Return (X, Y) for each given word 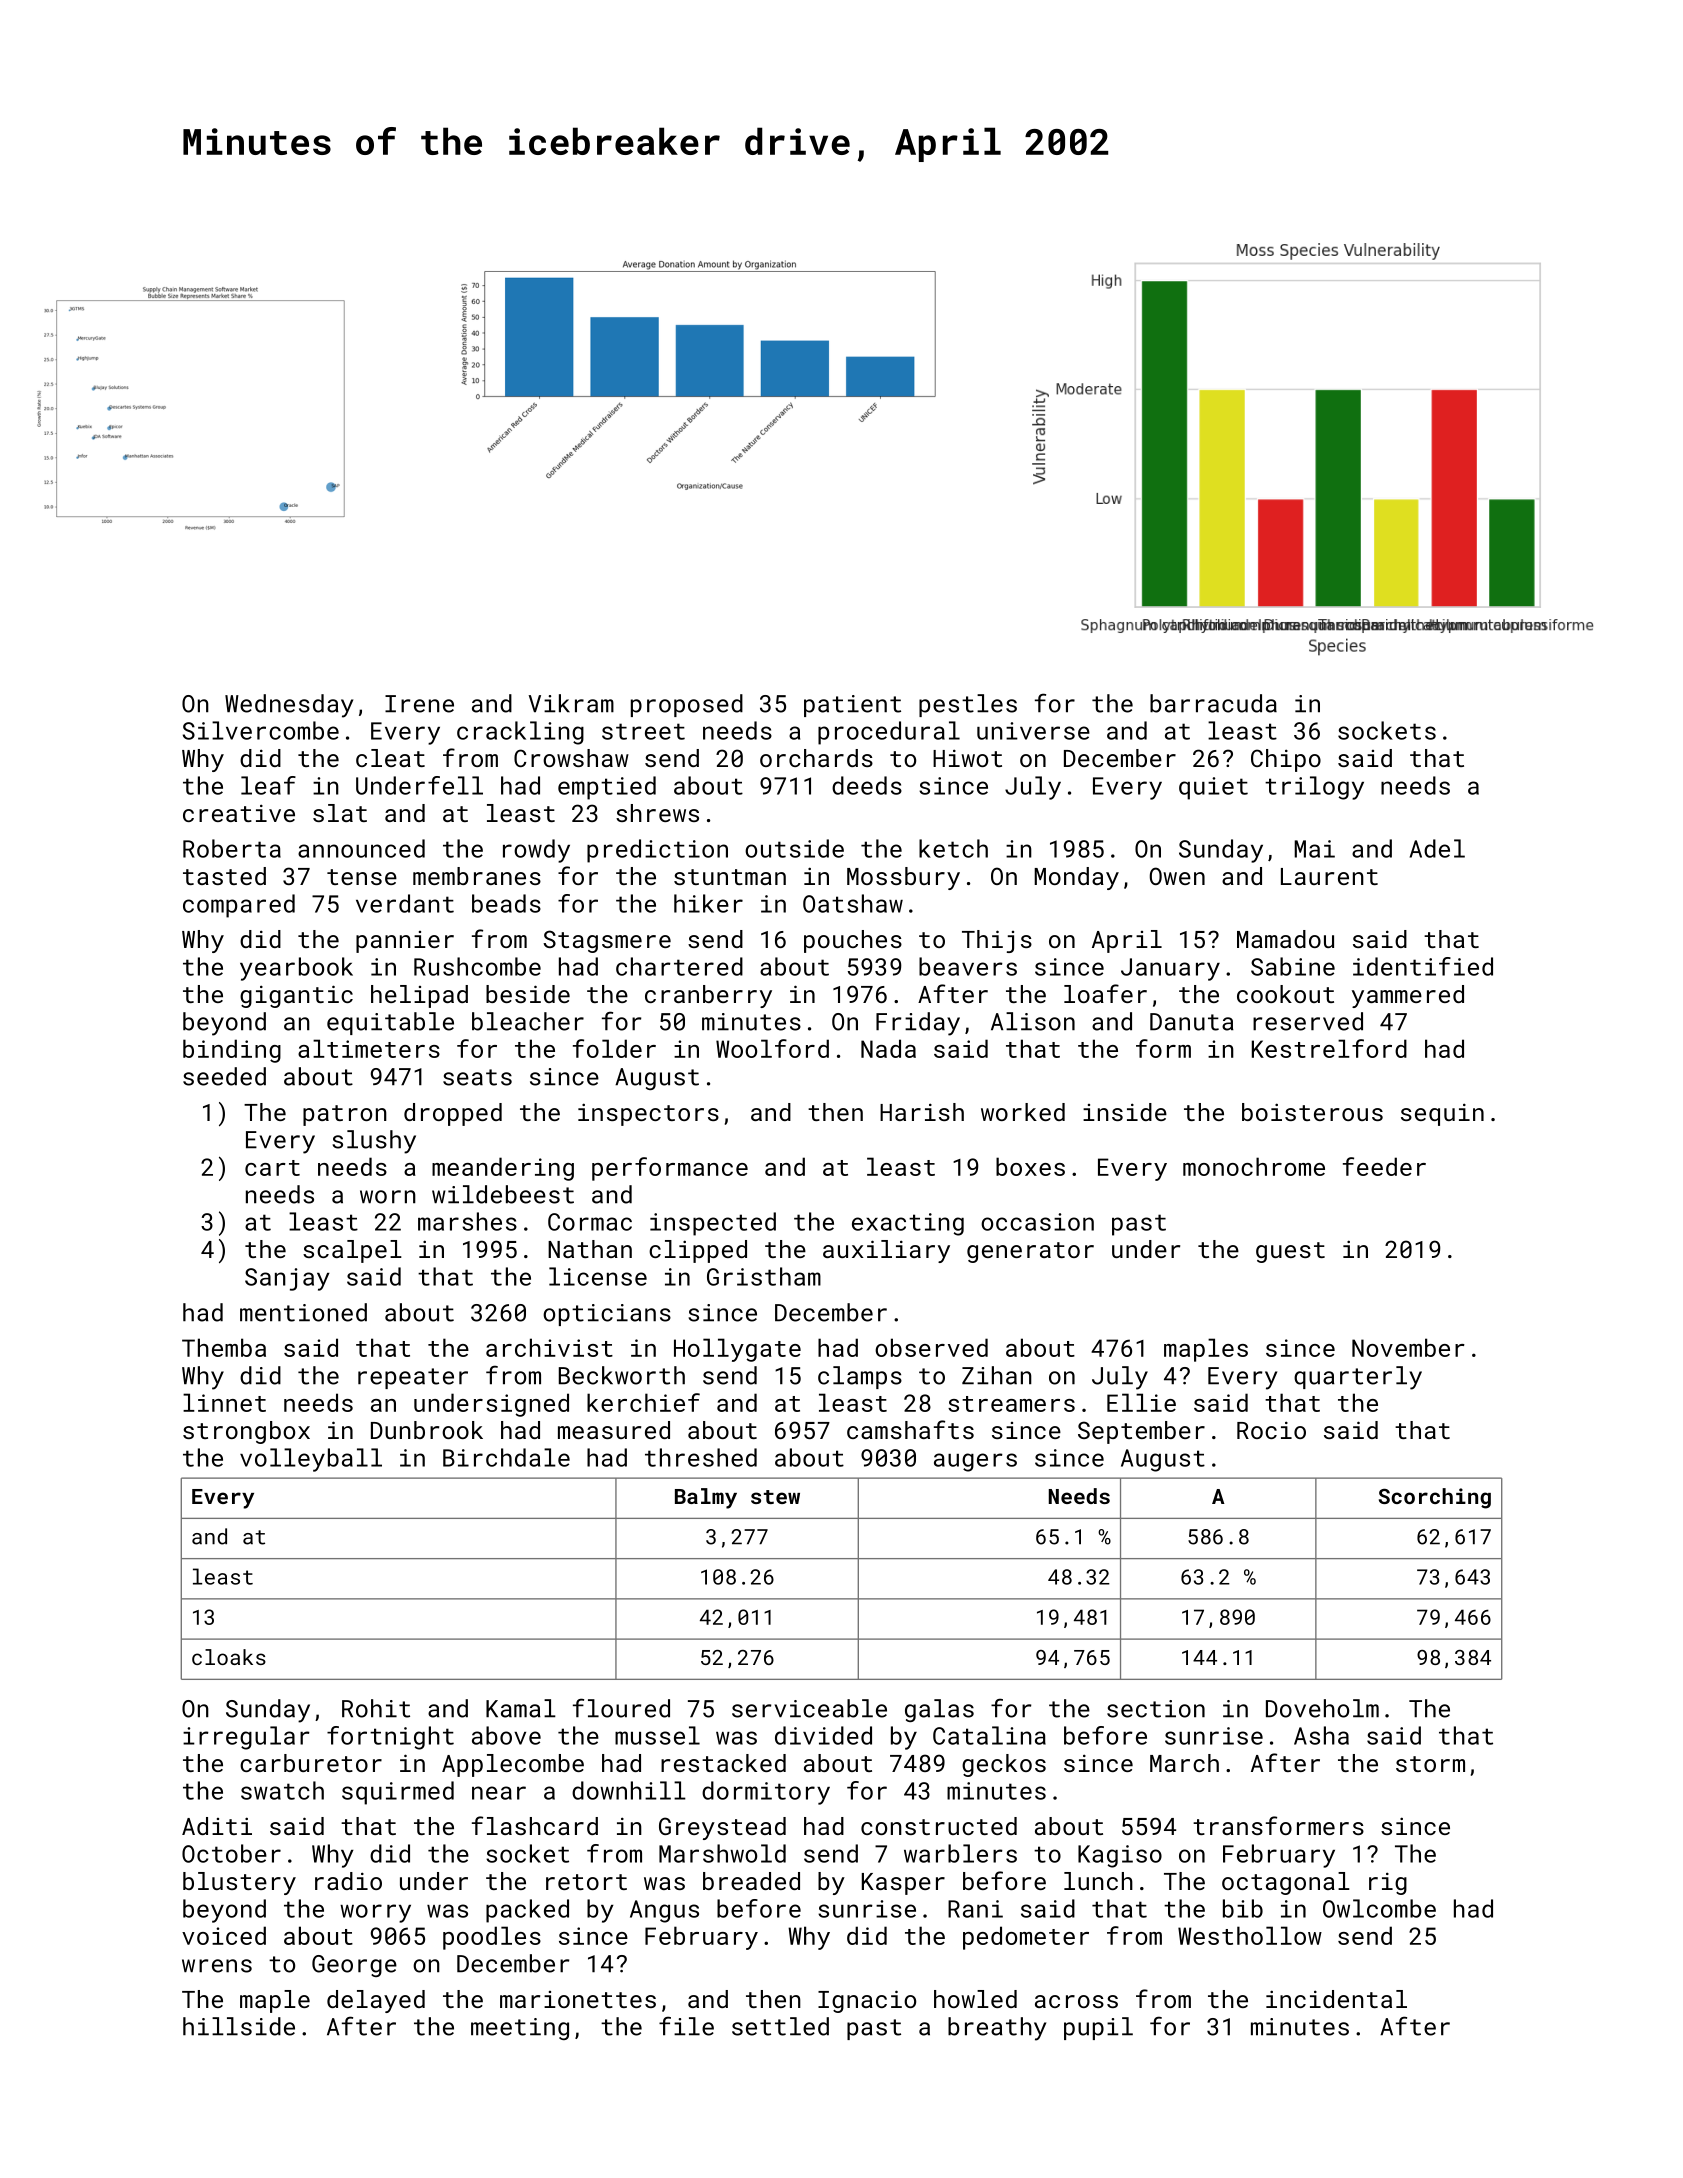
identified (1423, 966)
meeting (520, 2029)
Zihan (997, 1375)
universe (1033, 731)
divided (823, 1735)
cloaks (229, 1657)
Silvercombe (261, 730)
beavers (968, 966)
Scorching (1435, 1498)
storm (1430, 1764)
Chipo (1286, 760)
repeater (413, 1378)
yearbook (296, 969)
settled (780, 2026)
